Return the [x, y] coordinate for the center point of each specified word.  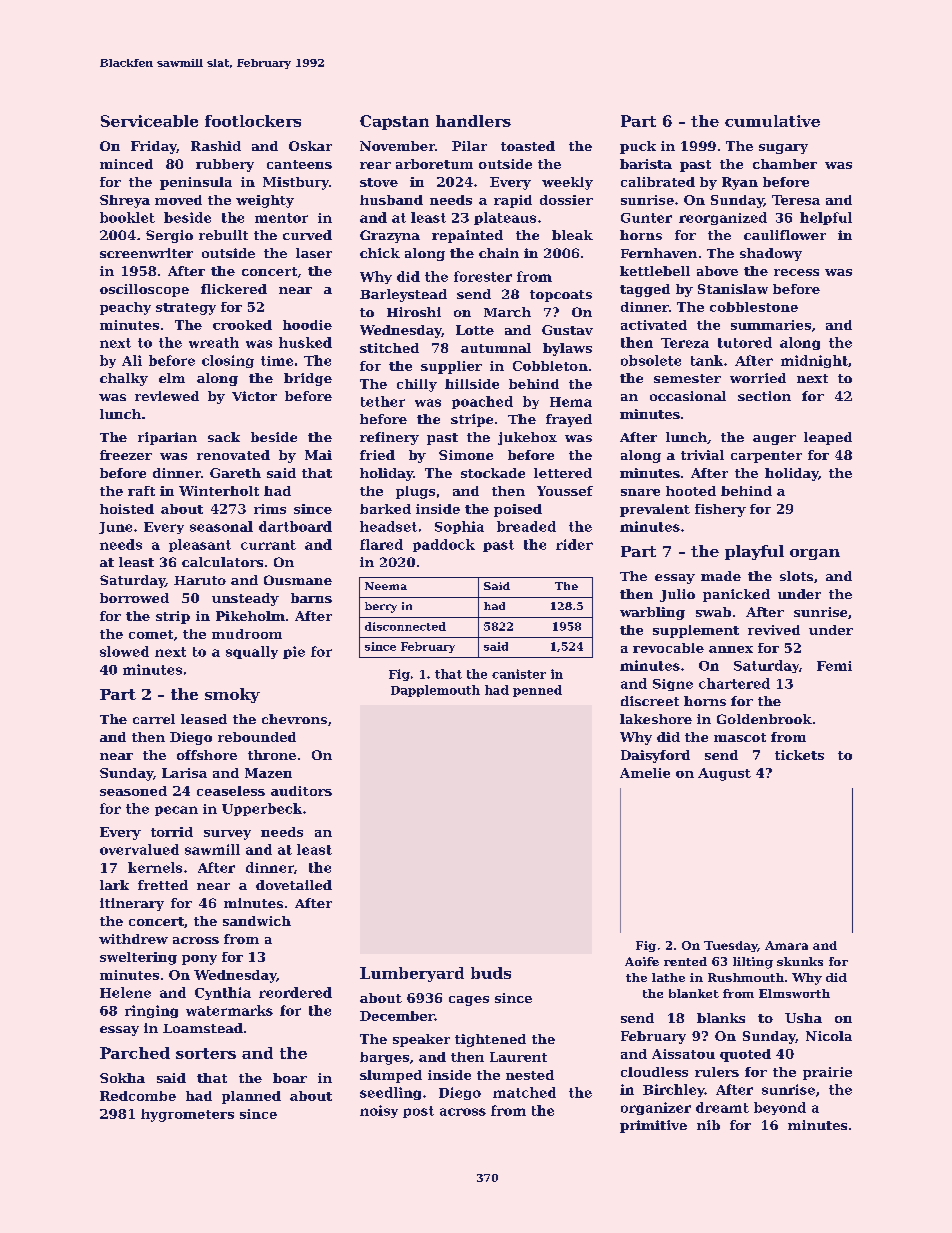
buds [491, 973]
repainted [467, 236]
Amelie [645, 773]
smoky [232, 695]
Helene [125, 992]
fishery [720, 510]
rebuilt [223, 235]
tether [383, 401]
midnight [814, 361]
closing [228, 361]
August [724, 774]
